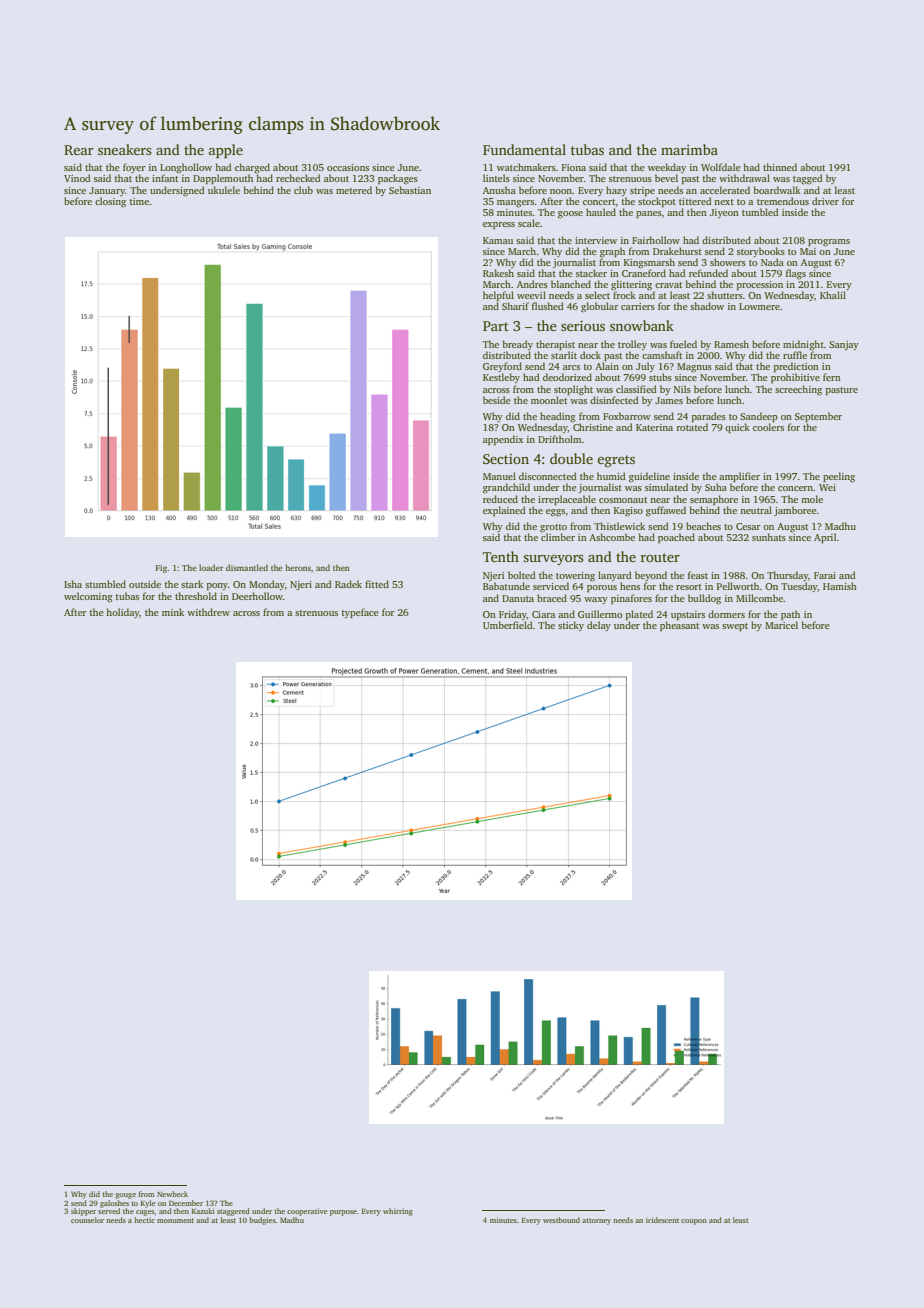 The width and height of the screenshot is (924, 1308). What do you see at coordinates (571, 626) in the screenshot?
I see `sticky` at bounding box center [571, 626].
